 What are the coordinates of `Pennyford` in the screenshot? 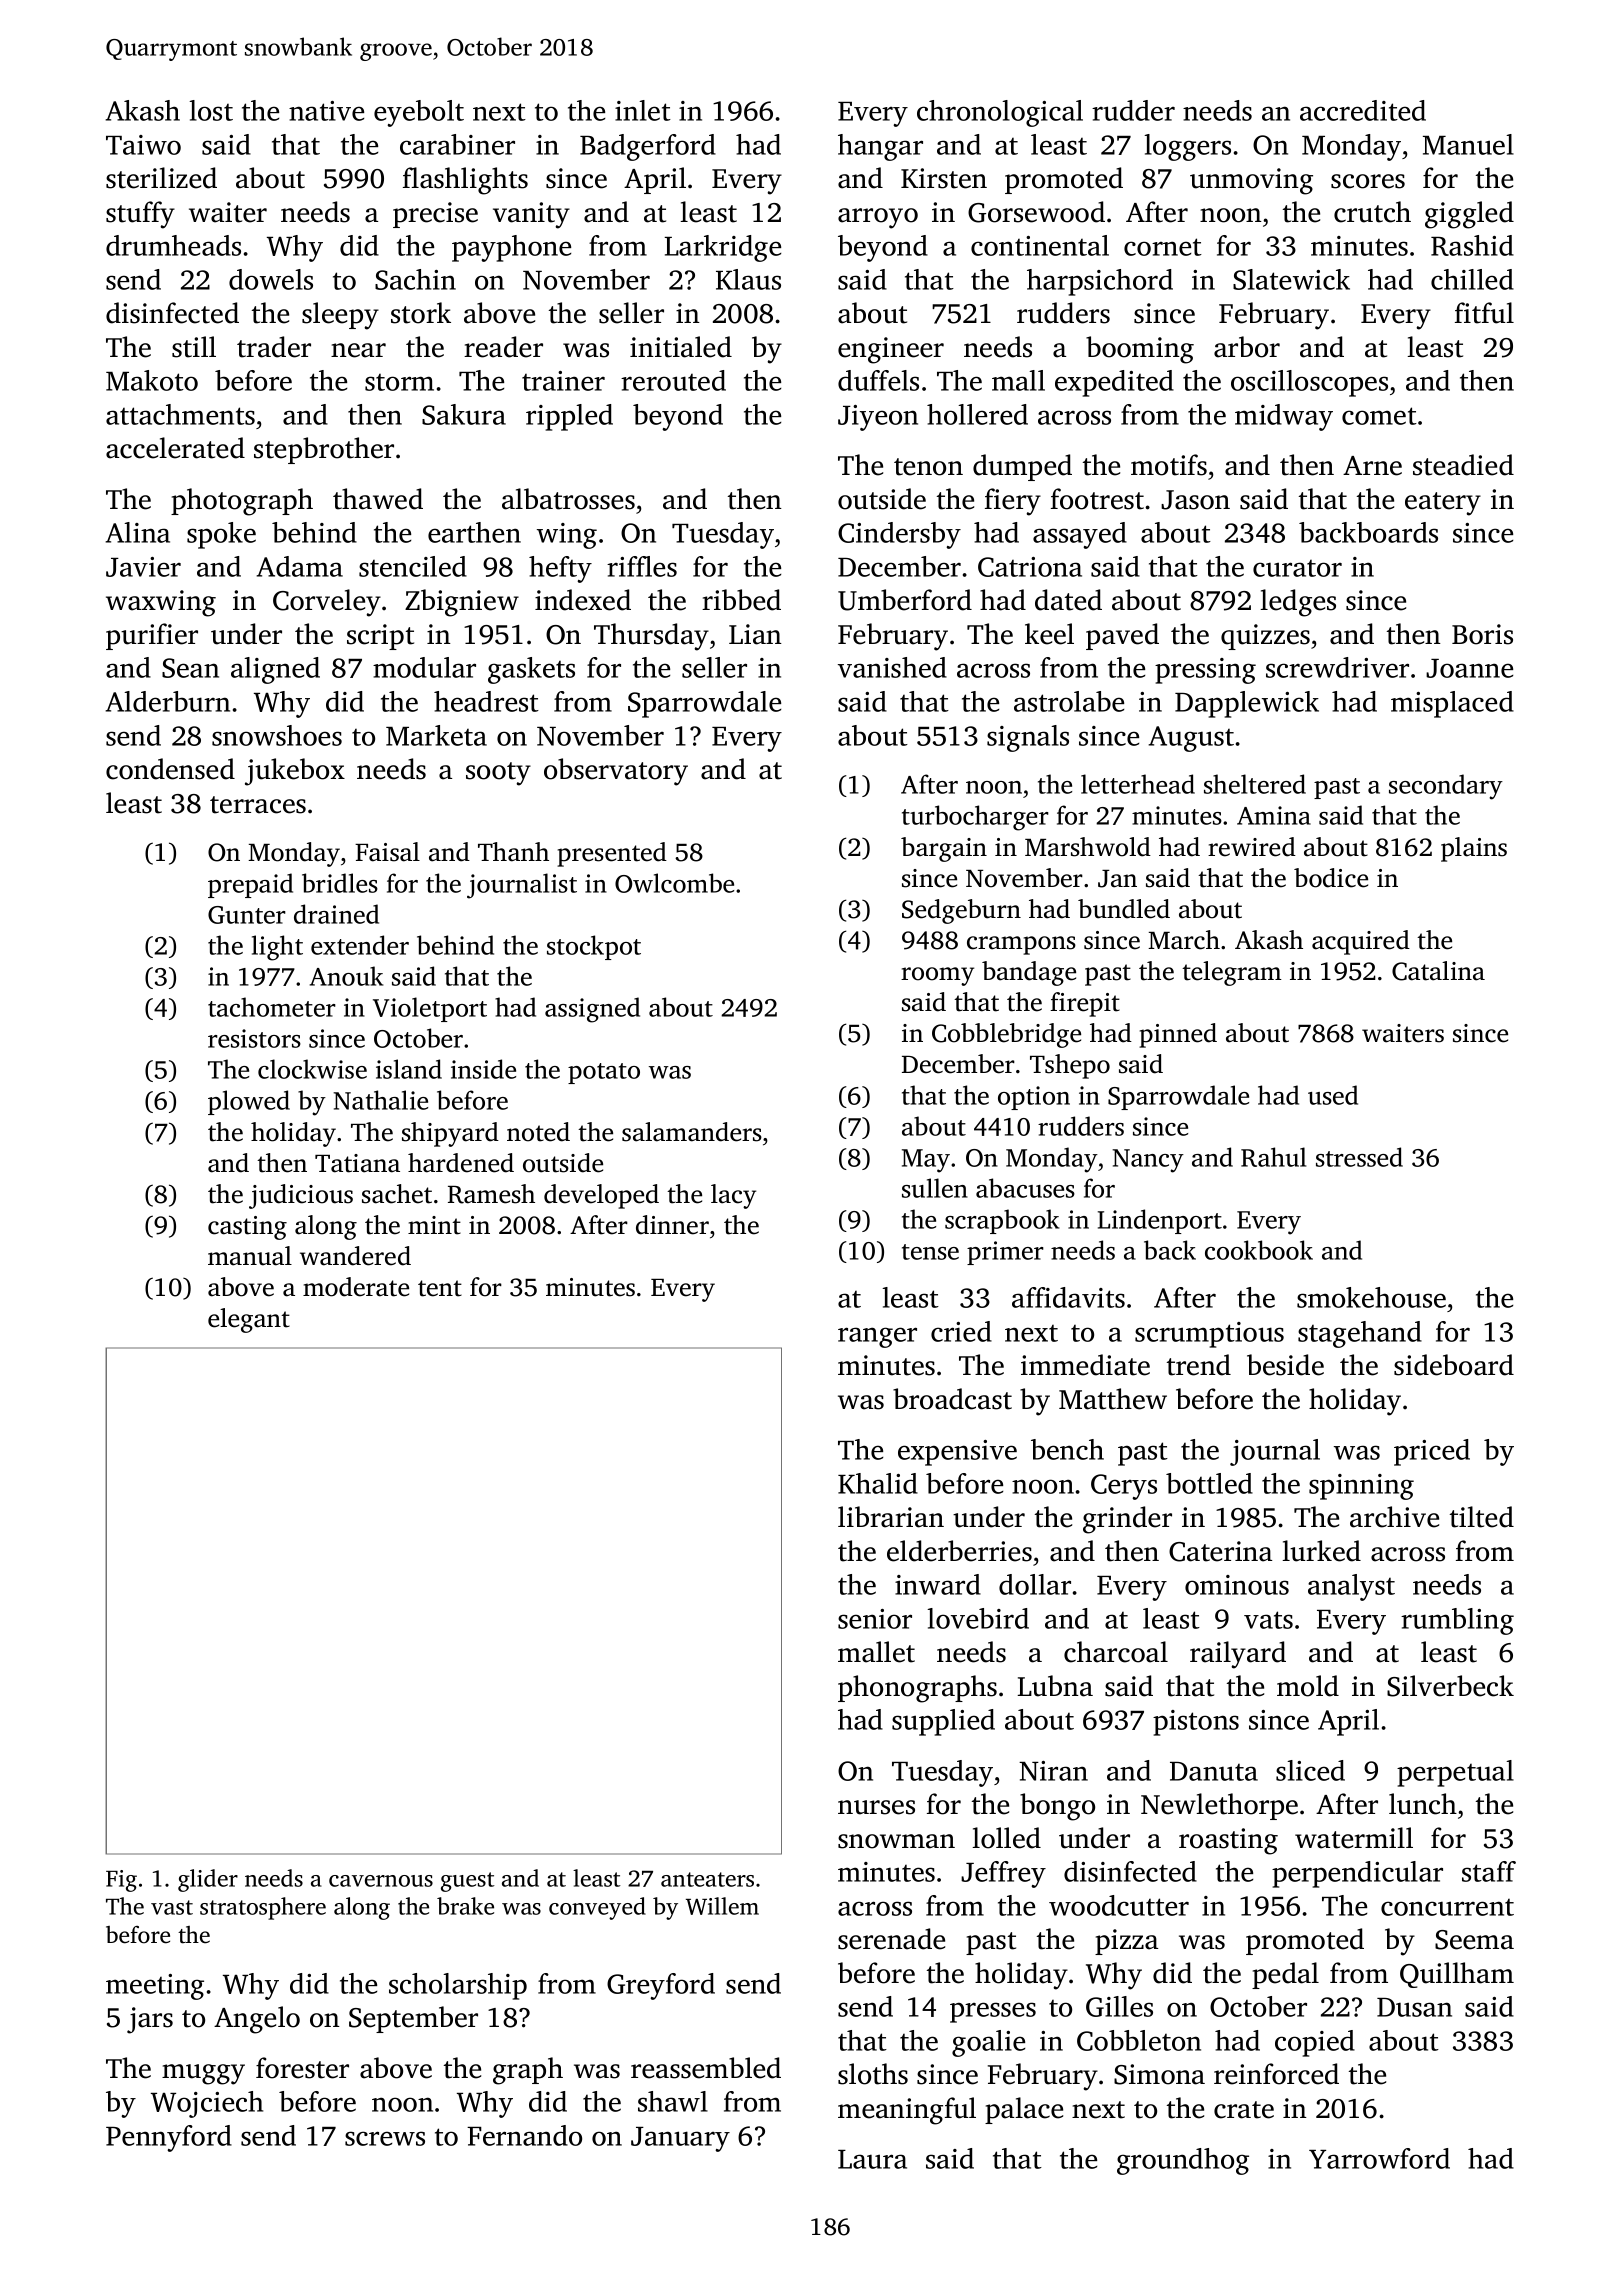 It's located at (169, 2138).
